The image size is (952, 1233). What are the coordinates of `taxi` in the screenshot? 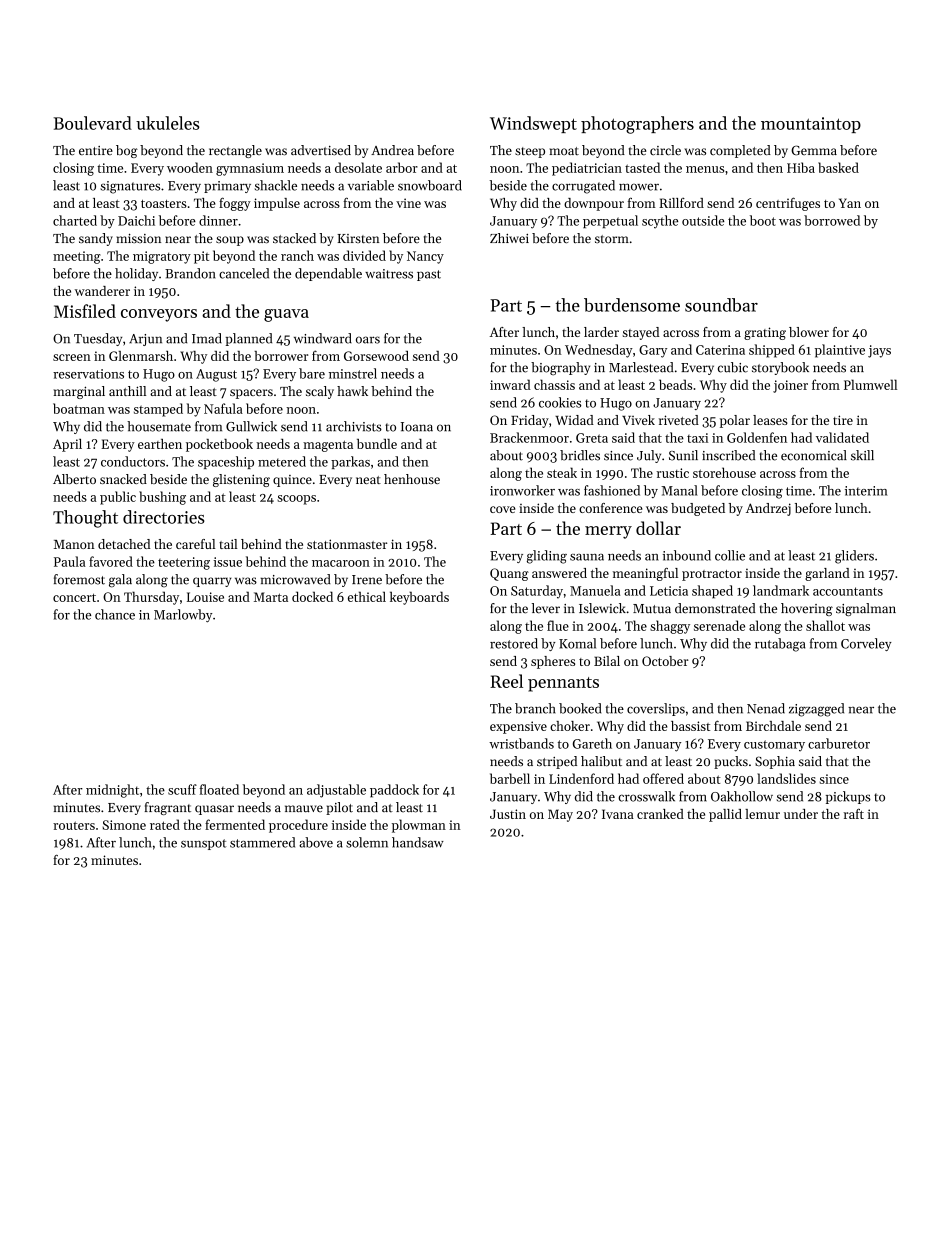 It's located at (697, 438).
